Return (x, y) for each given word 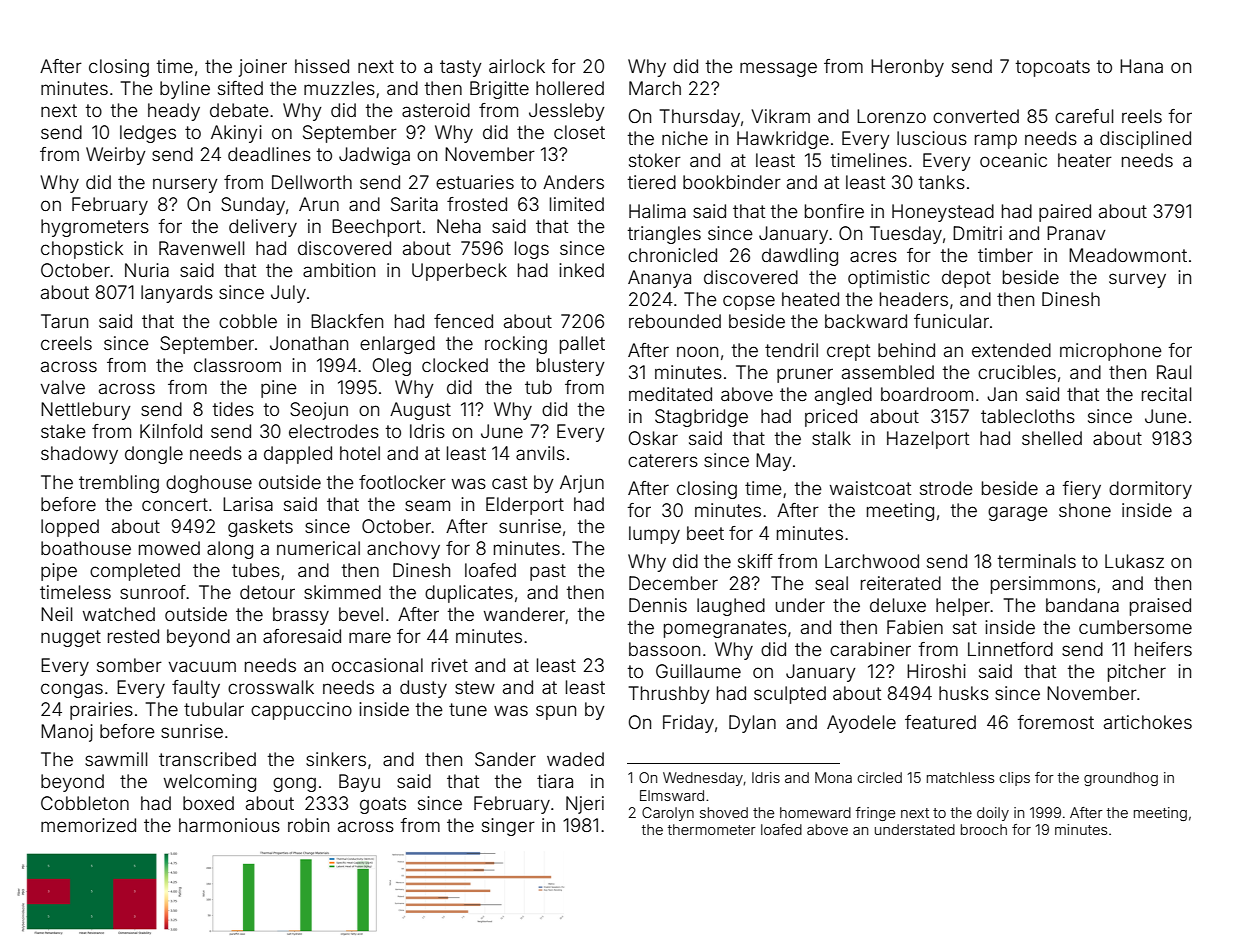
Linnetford (1010, 649)
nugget (71, 638)
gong (294, 784)
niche (685, 138)
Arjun (582, 484)
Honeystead (943, 213)
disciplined (1145, 140)
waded (575, 759)
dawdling (800, 257)
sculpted (790, 695)
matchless (960, 777)
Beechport (376, 228)
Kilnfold (171, 431)
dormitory (1150, 490)
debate (239, 110)
